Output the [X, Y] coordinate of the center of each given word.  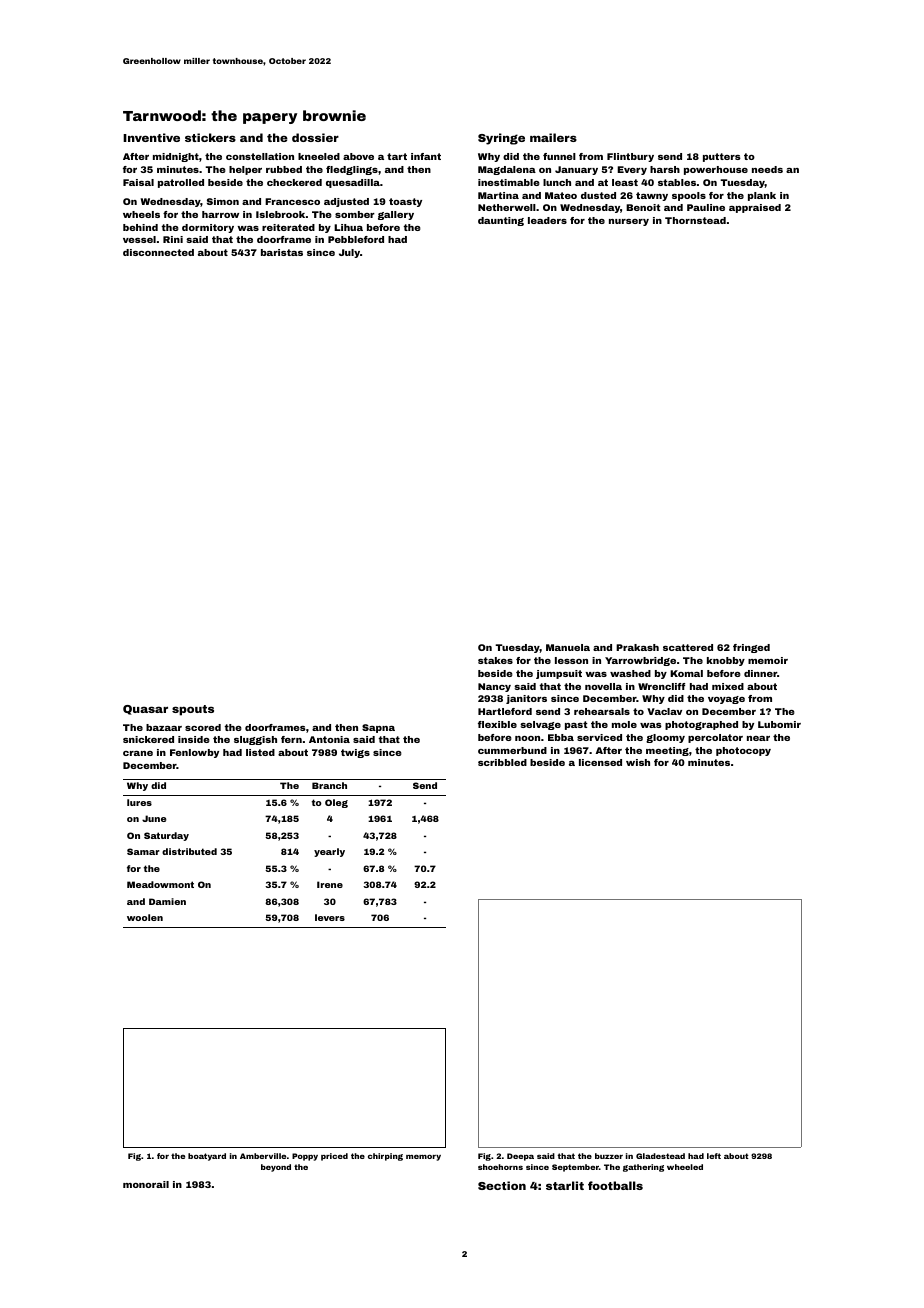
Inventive [151, 137]
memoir [768, 660]
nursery [629, 222]
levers [330, 917]
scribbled [502, 762]
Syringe [501, 139]
